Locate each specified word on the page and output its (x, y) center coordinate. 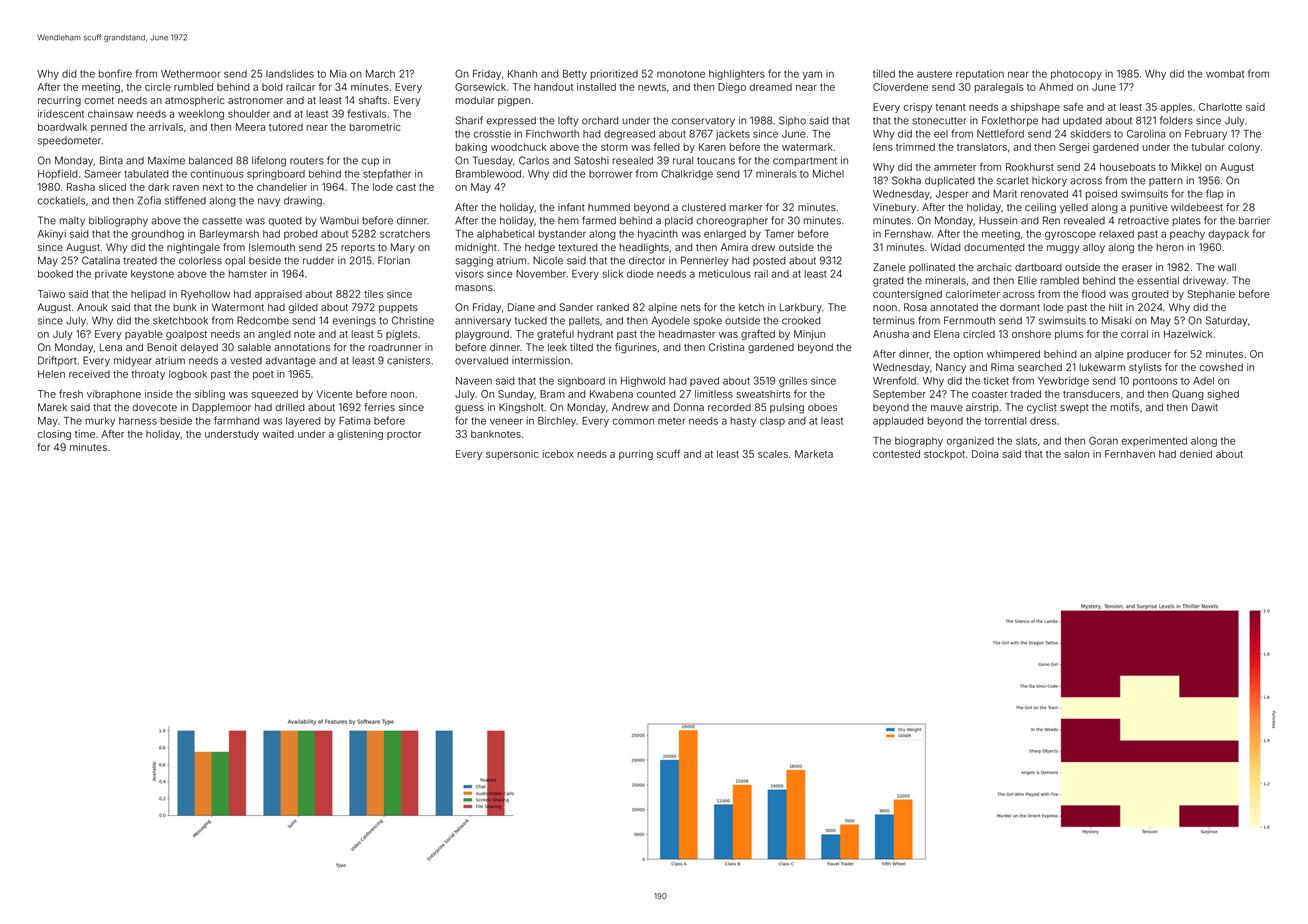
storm (614, 147)
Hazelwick (1188, 334)
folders (1176, 120)
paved (704, 382)
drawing (303, 201)
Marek (52, 407)
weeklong (201, 115)
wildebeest (1197, 207)
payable (144, 335)
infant (571, 207)
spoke (708, 321)
